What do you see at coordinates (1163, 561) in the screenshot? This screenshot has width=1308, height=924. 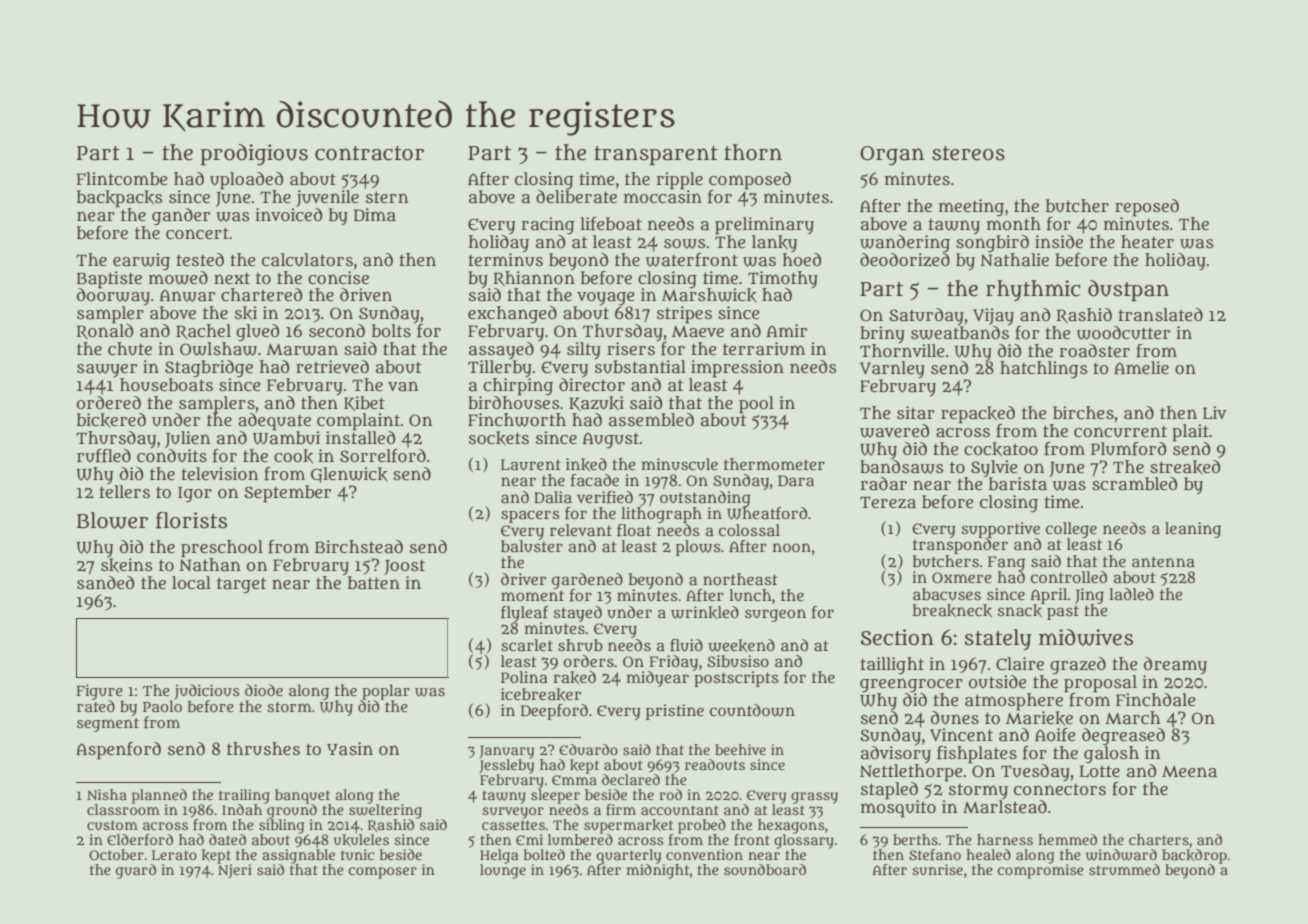 I see `antenna` at bounding box center [1163, 561].
